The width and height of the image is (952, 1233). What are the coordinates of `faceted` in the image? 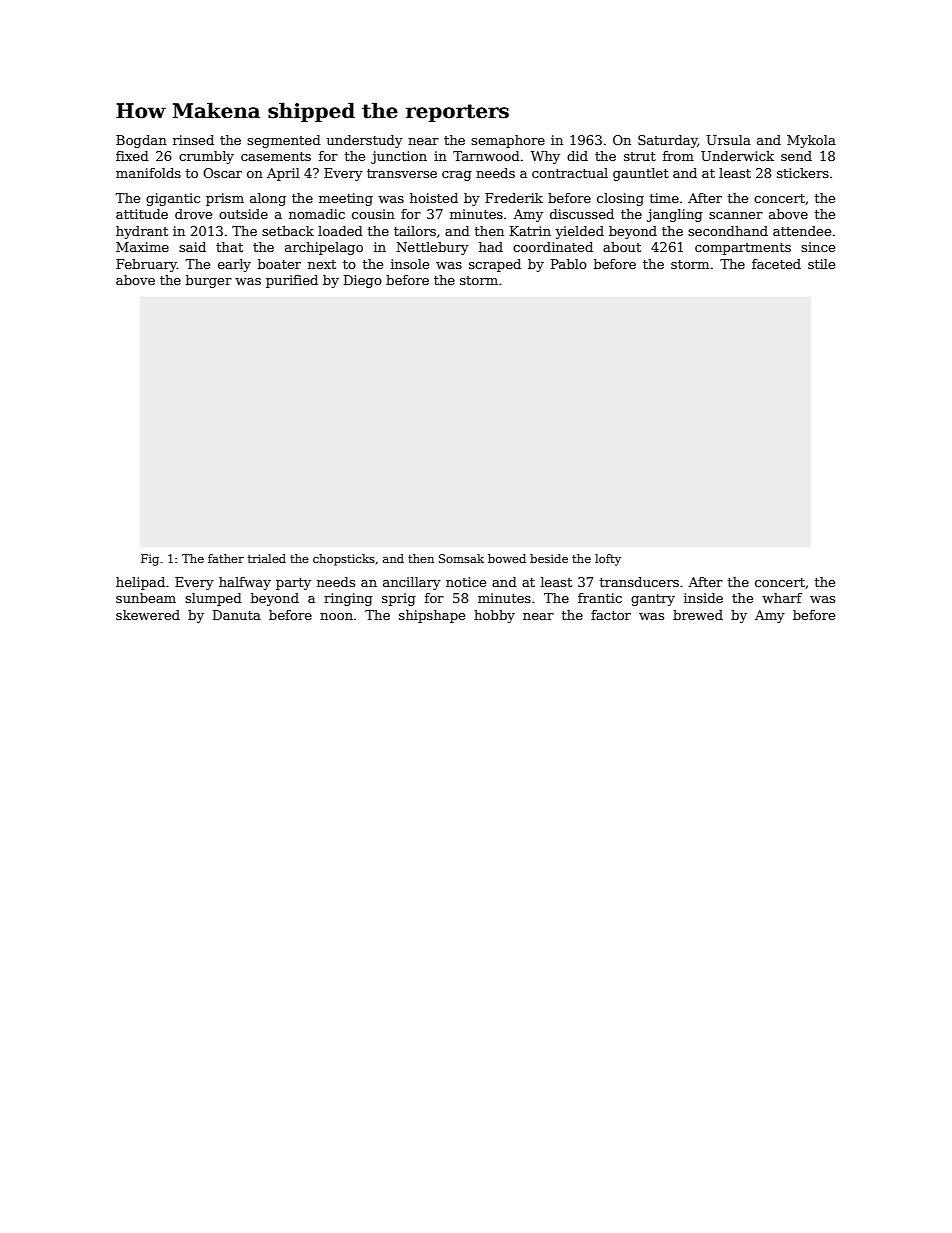 It's located at (776, 264).
